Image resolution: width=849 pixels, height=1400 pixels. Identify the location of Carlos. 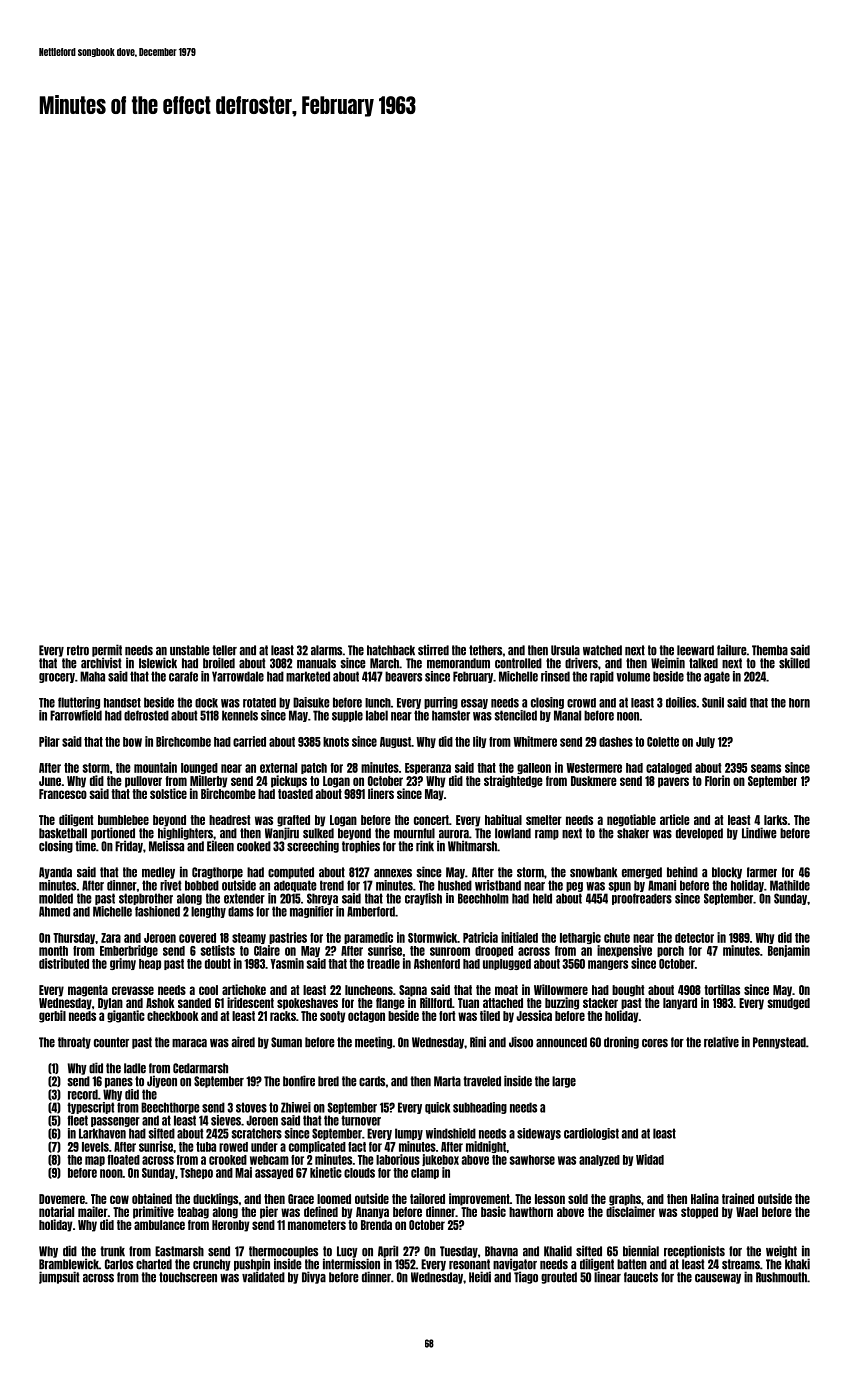
(119, 1264).
